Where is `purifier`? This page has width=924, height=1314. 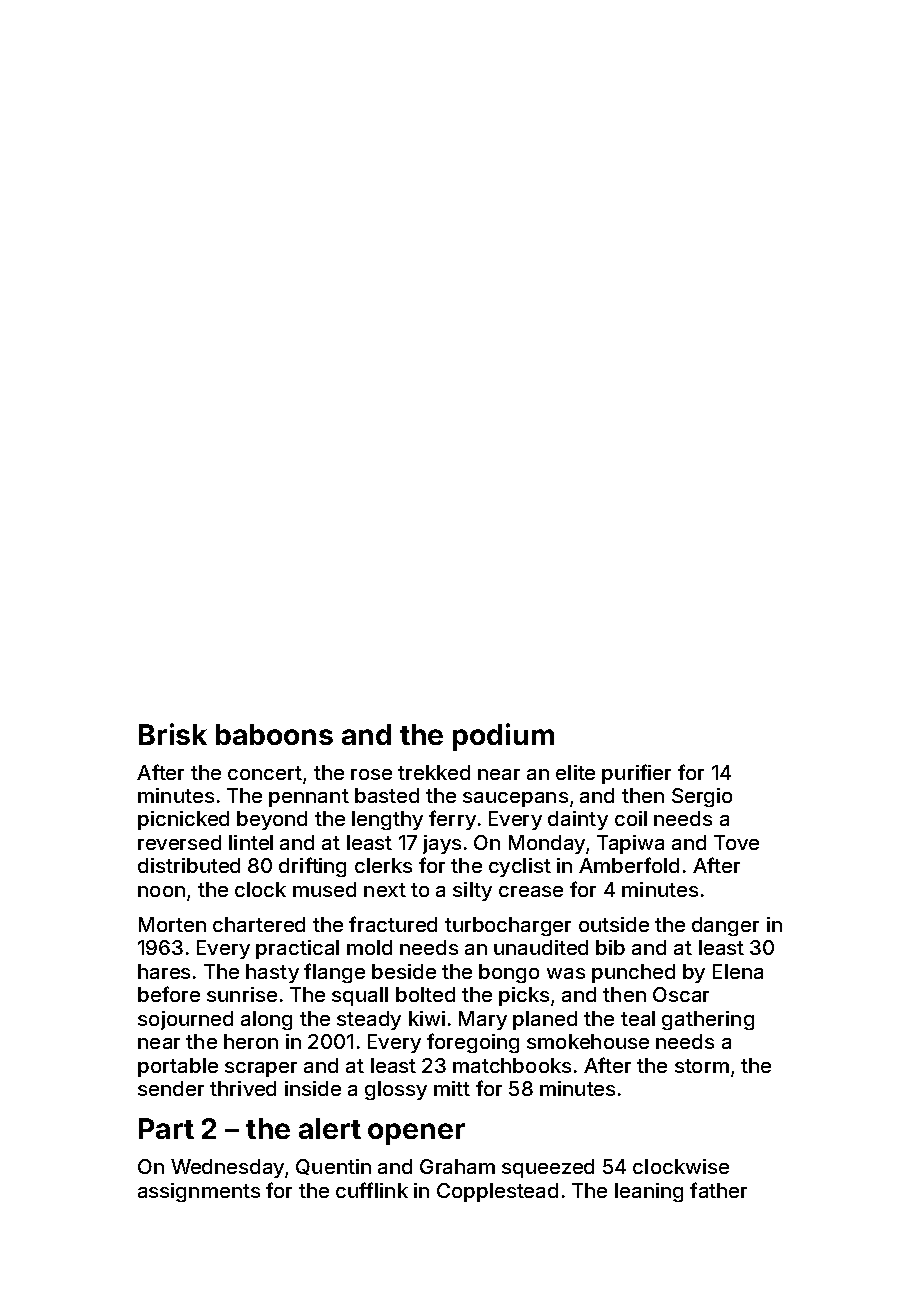
purifier is located at coordinates (636, 774).
